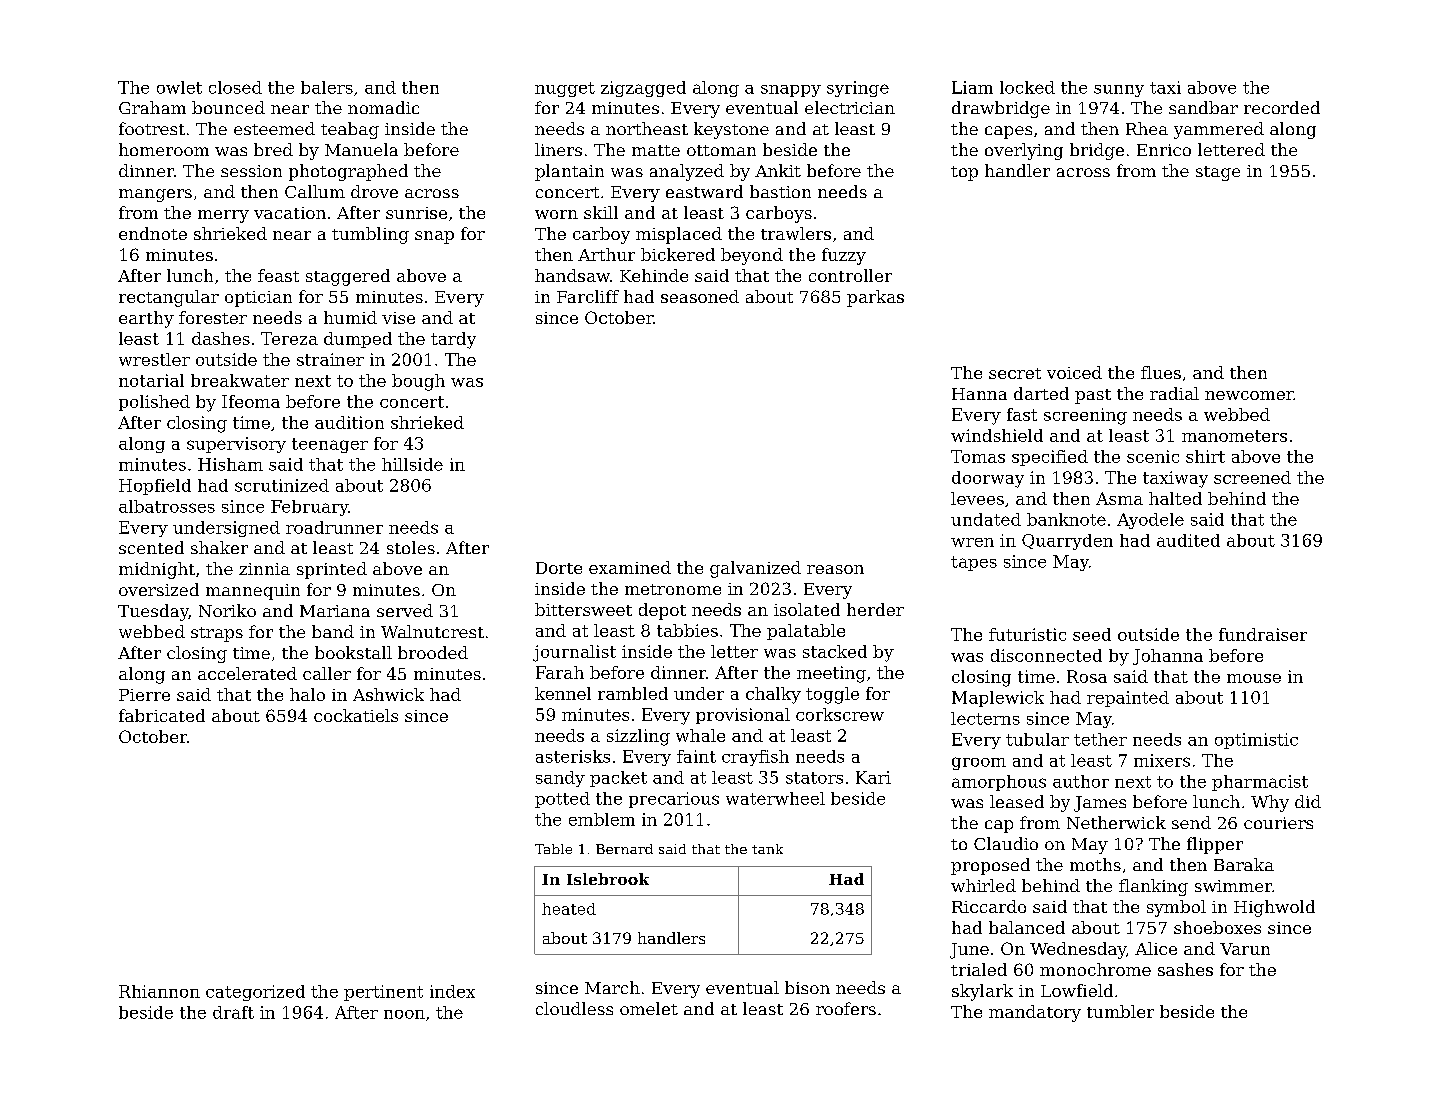  What do you see at coordinates (1027, 87) in the document?
I see `locked` at bounding box center [1027, 87].
